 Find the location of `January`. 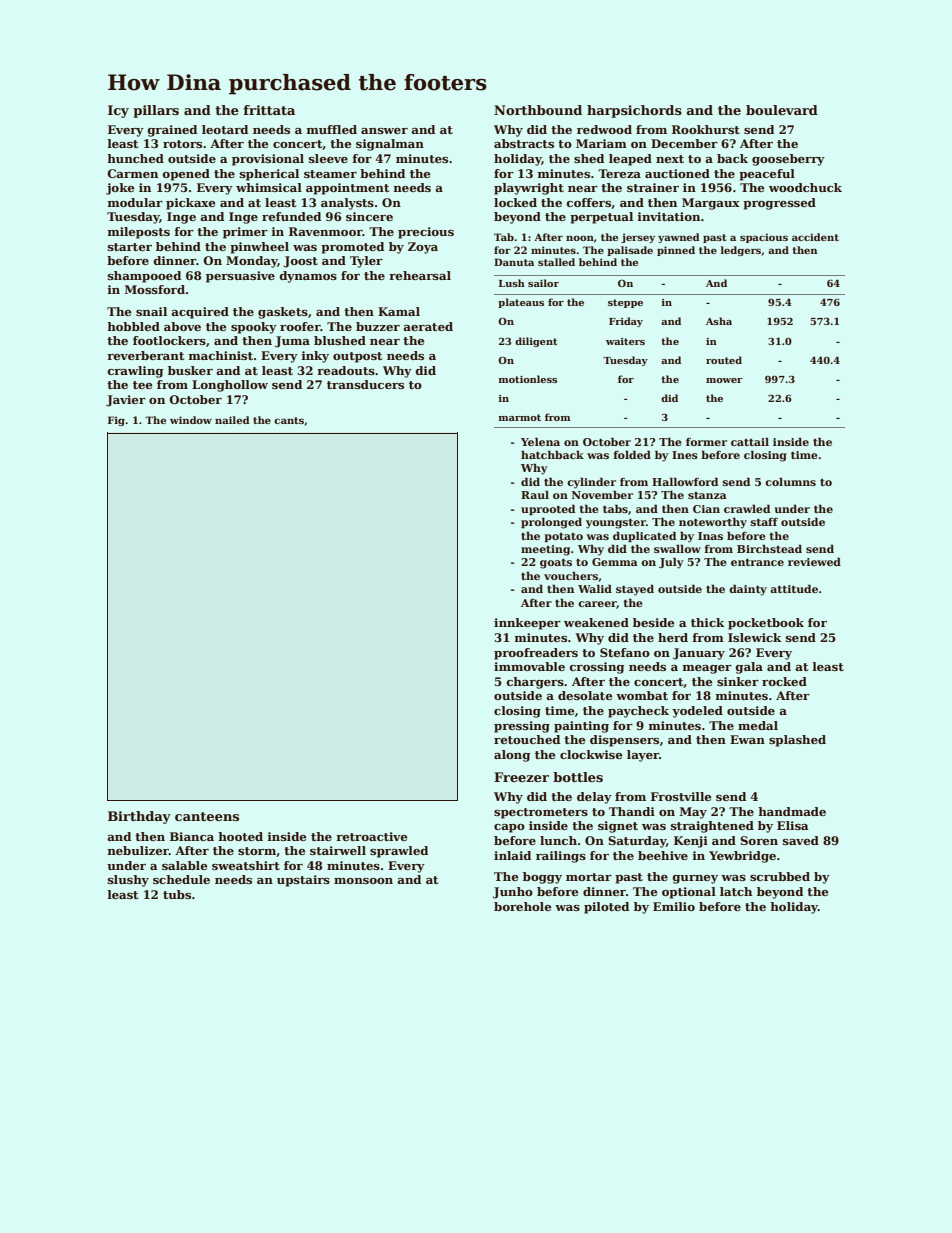

January is located at coordinates (699, 654).
